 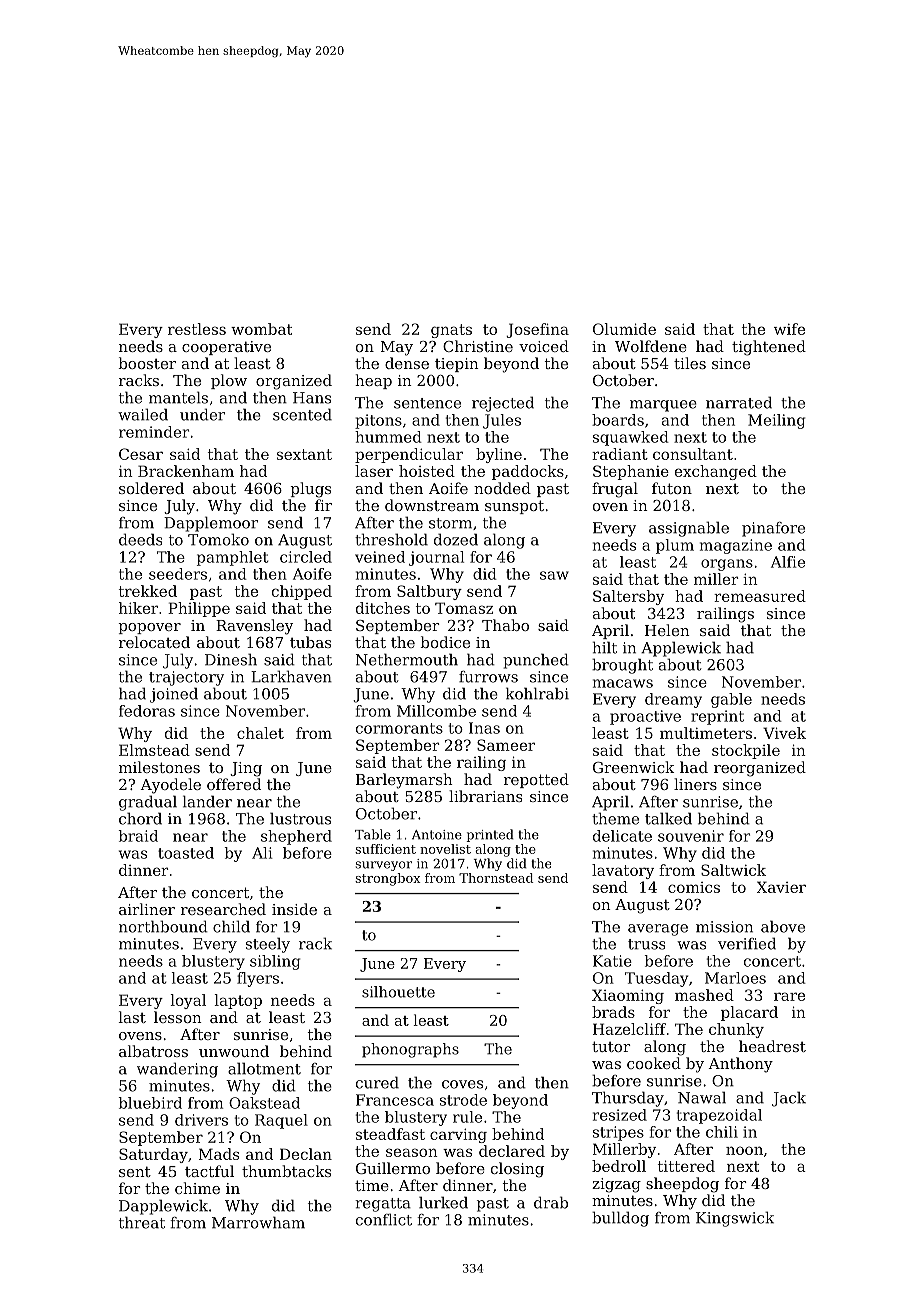 I want to click on Philippe, so click(x=199, y=609).
